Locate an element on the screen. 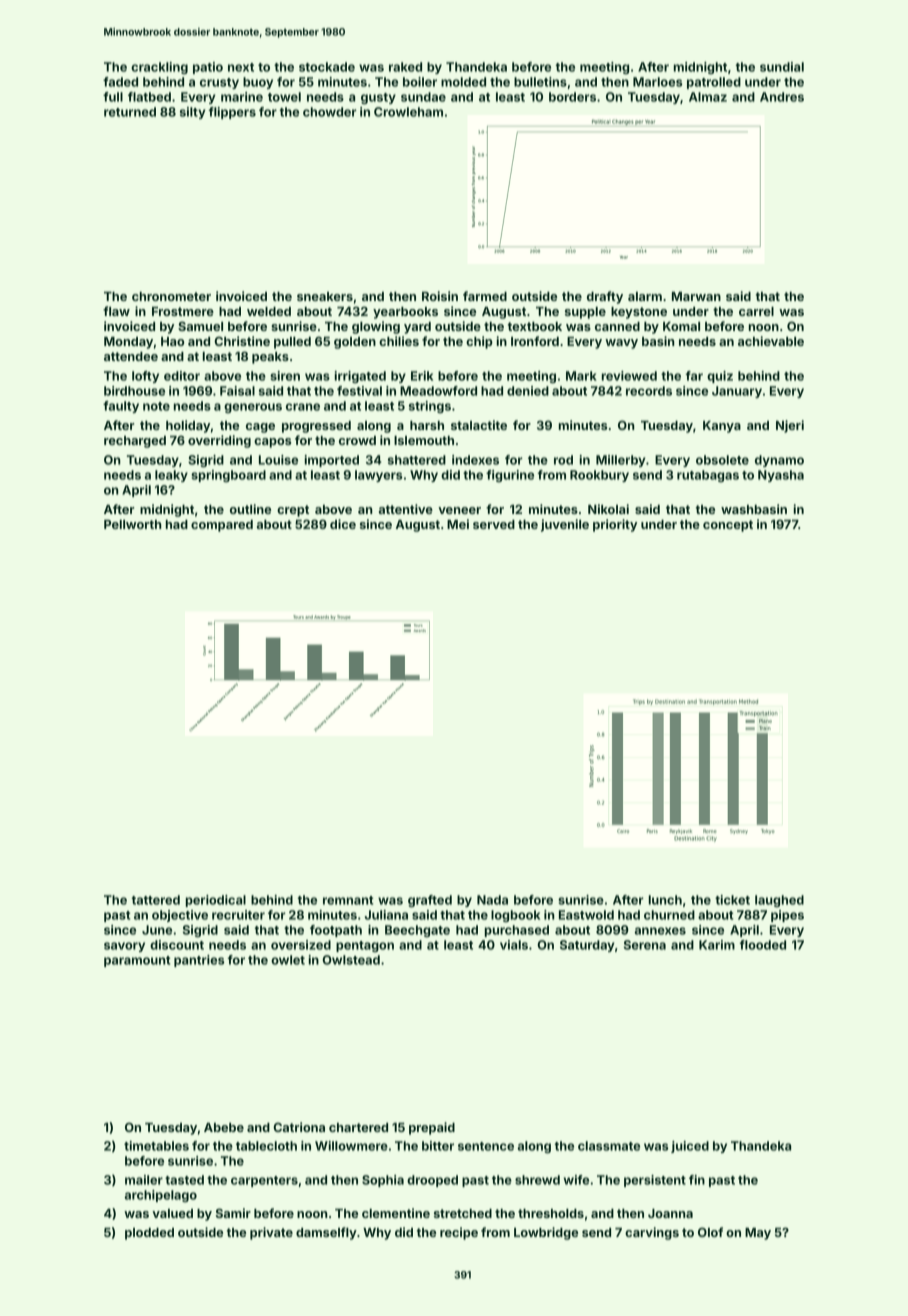 This screenshot has height=1316, width=908. periodical is located at coordinates (216, 901).
